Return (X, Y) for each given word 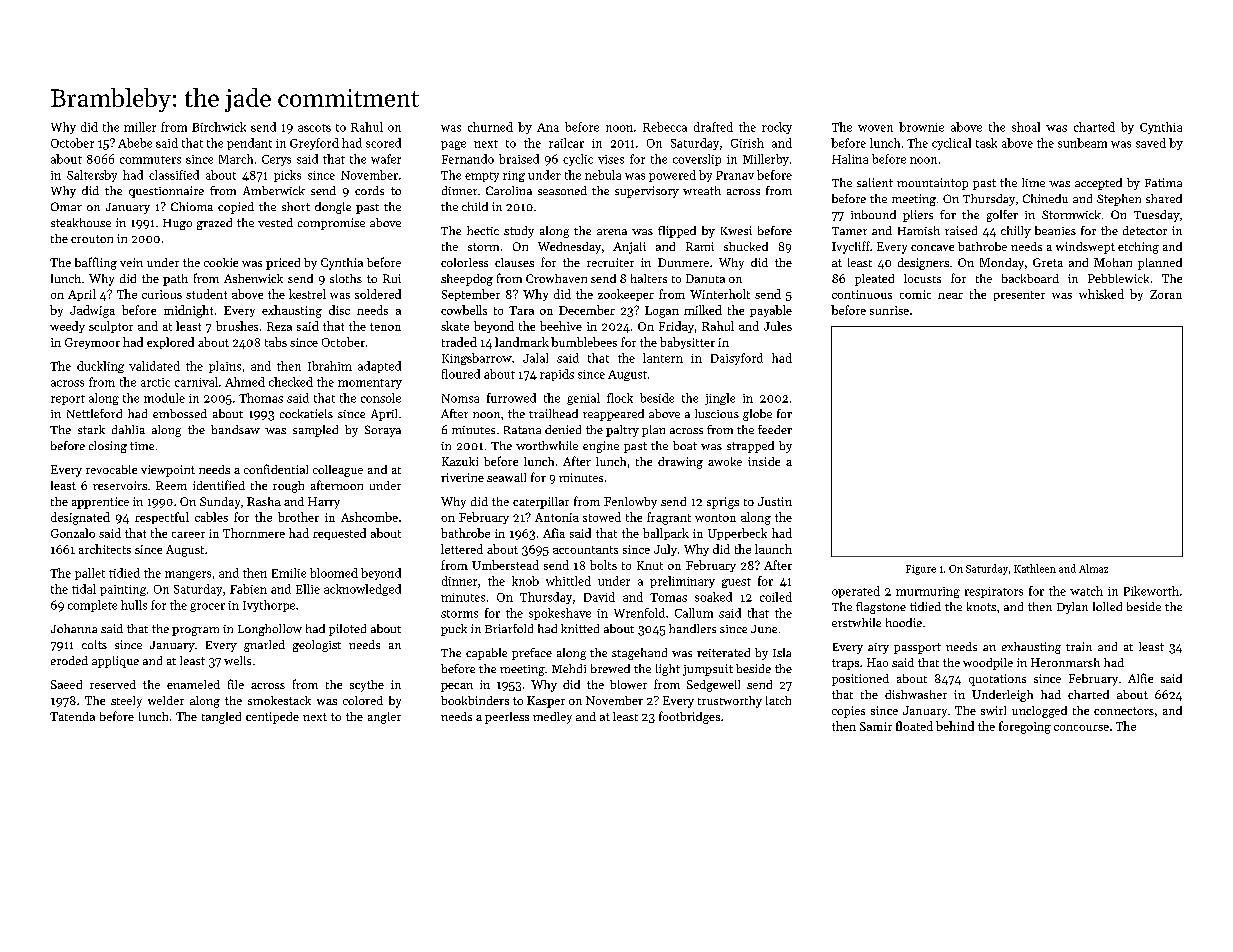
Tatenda (72, 716)
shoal (1026, 127)
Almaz (1093, 568)
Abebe (135, 143)
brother (298, 517)
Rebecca (665, 127)
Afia (554, 533)
